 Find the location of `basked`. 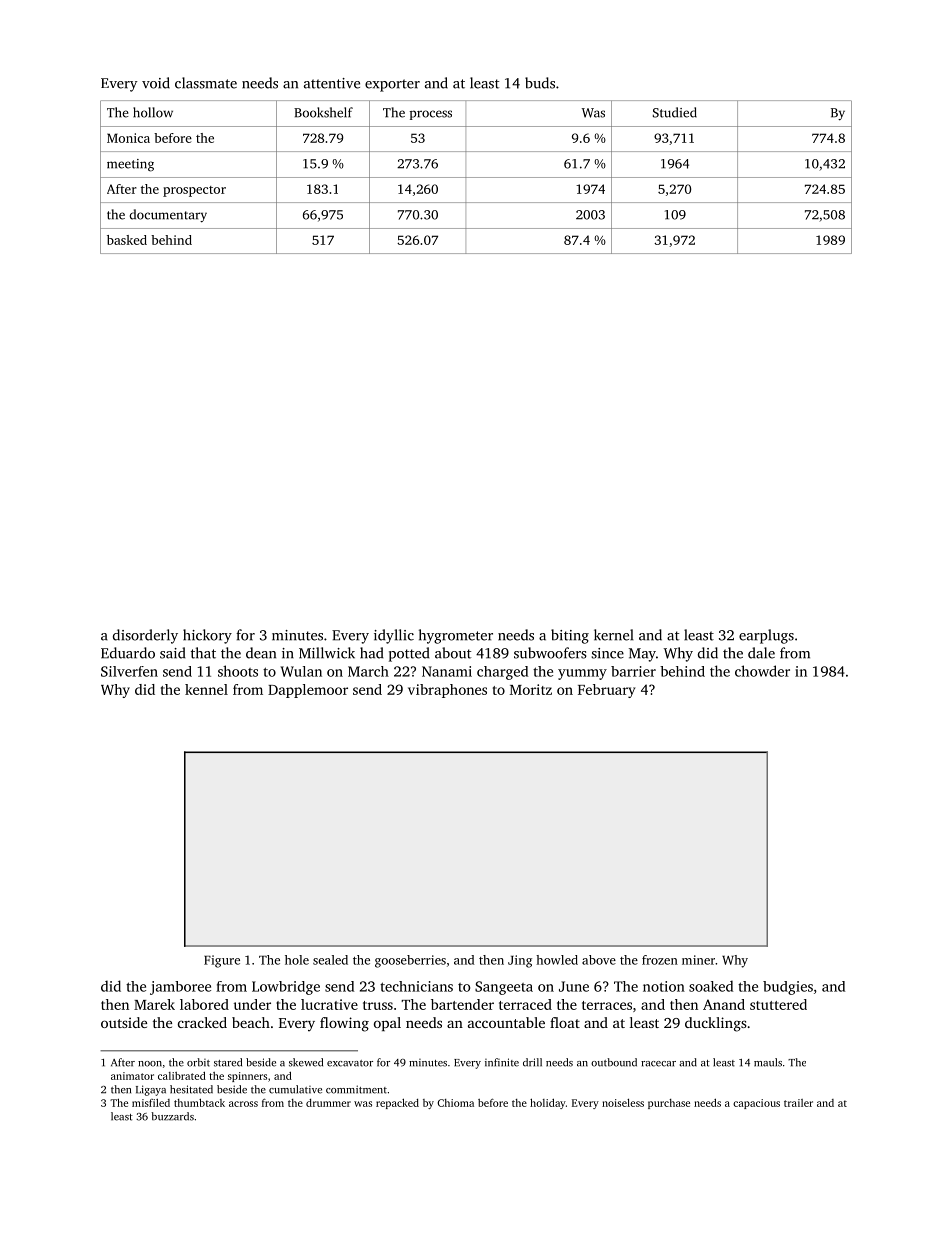

basked is located at coordinates (127, 240).
